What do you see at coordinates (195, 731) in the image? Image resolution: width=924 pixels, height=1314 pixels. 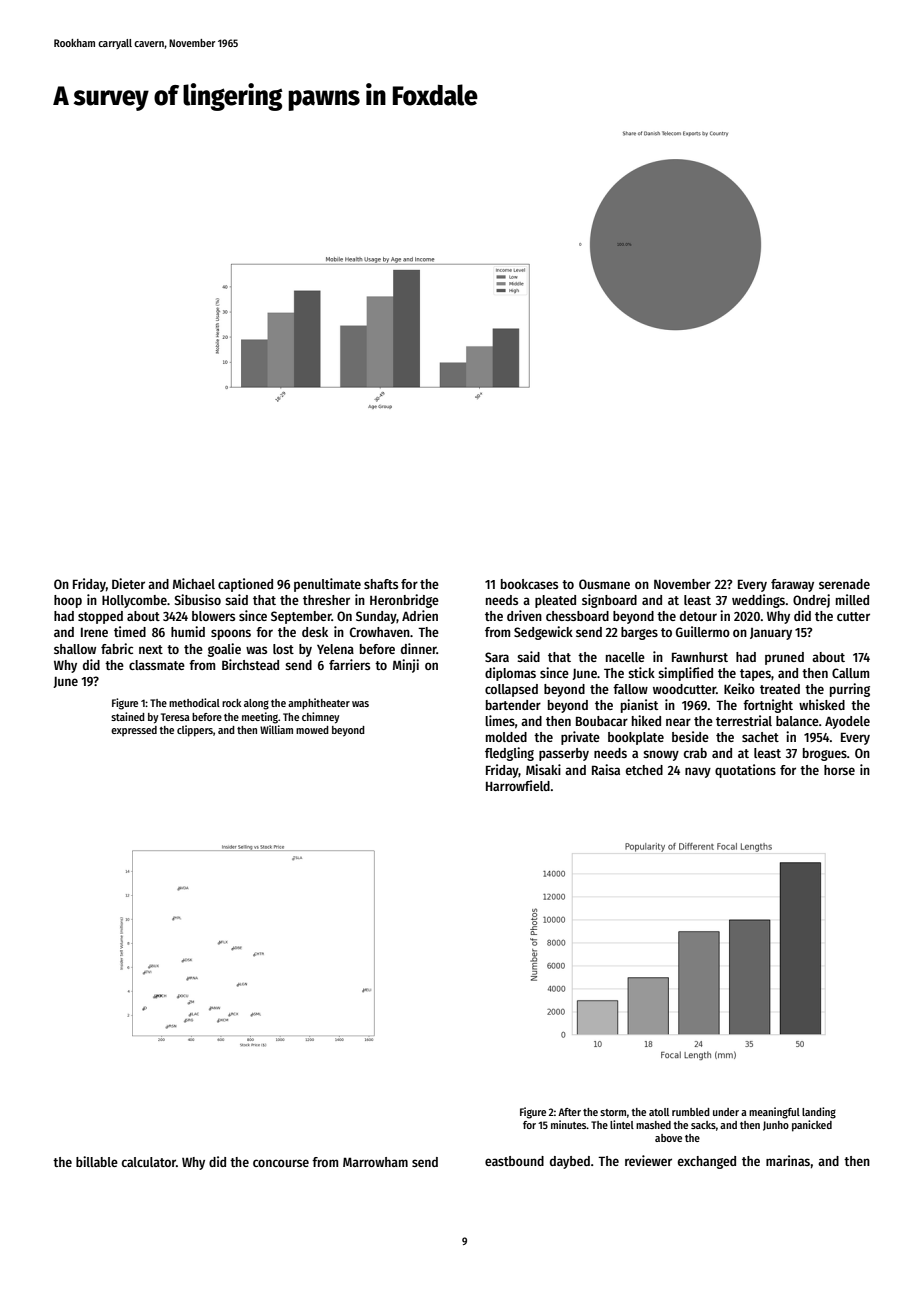 I see `clippers` at bounding box center [195, 731].
